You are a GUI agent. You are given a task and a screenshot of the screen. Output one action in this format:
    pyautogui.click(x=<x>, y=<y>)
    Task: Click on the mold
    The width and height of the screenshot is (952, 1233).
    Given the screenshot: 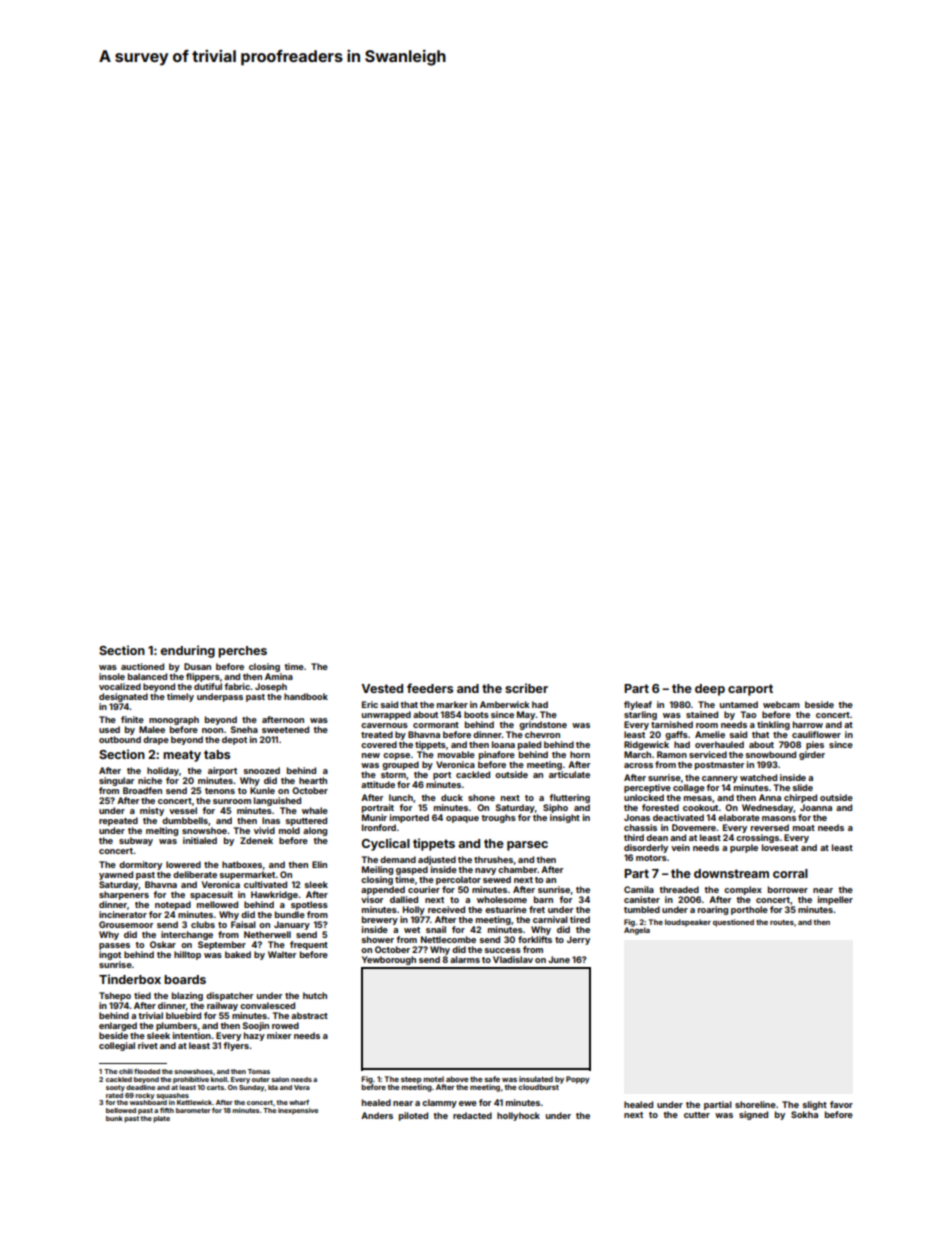 What is the action you would take?
    pyautogui.click(x=289, y=830)
